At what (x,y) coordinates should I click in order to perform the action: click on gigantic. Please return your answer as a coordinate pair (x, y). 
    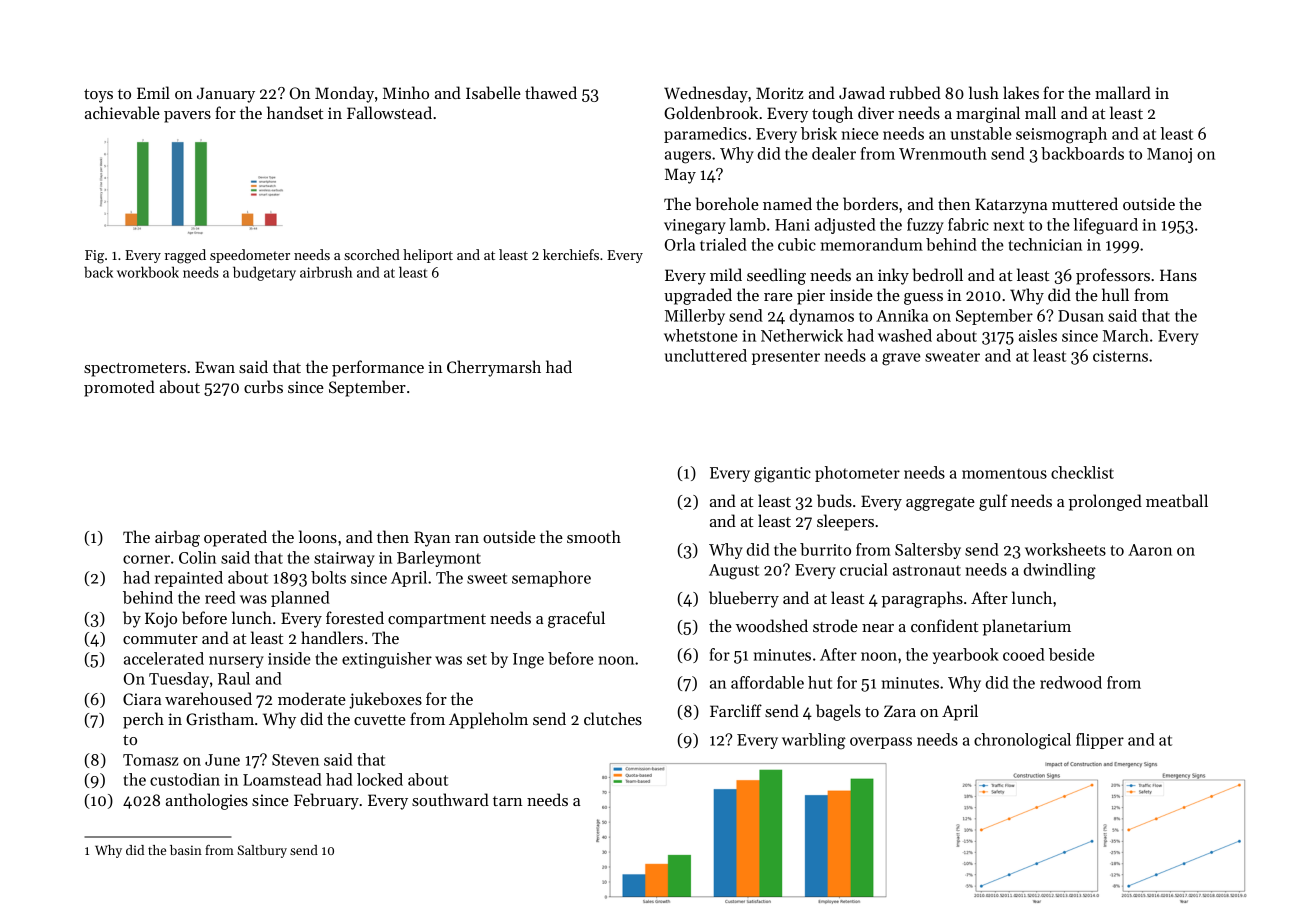
    Looking at the image, I should click on (782, 475).
